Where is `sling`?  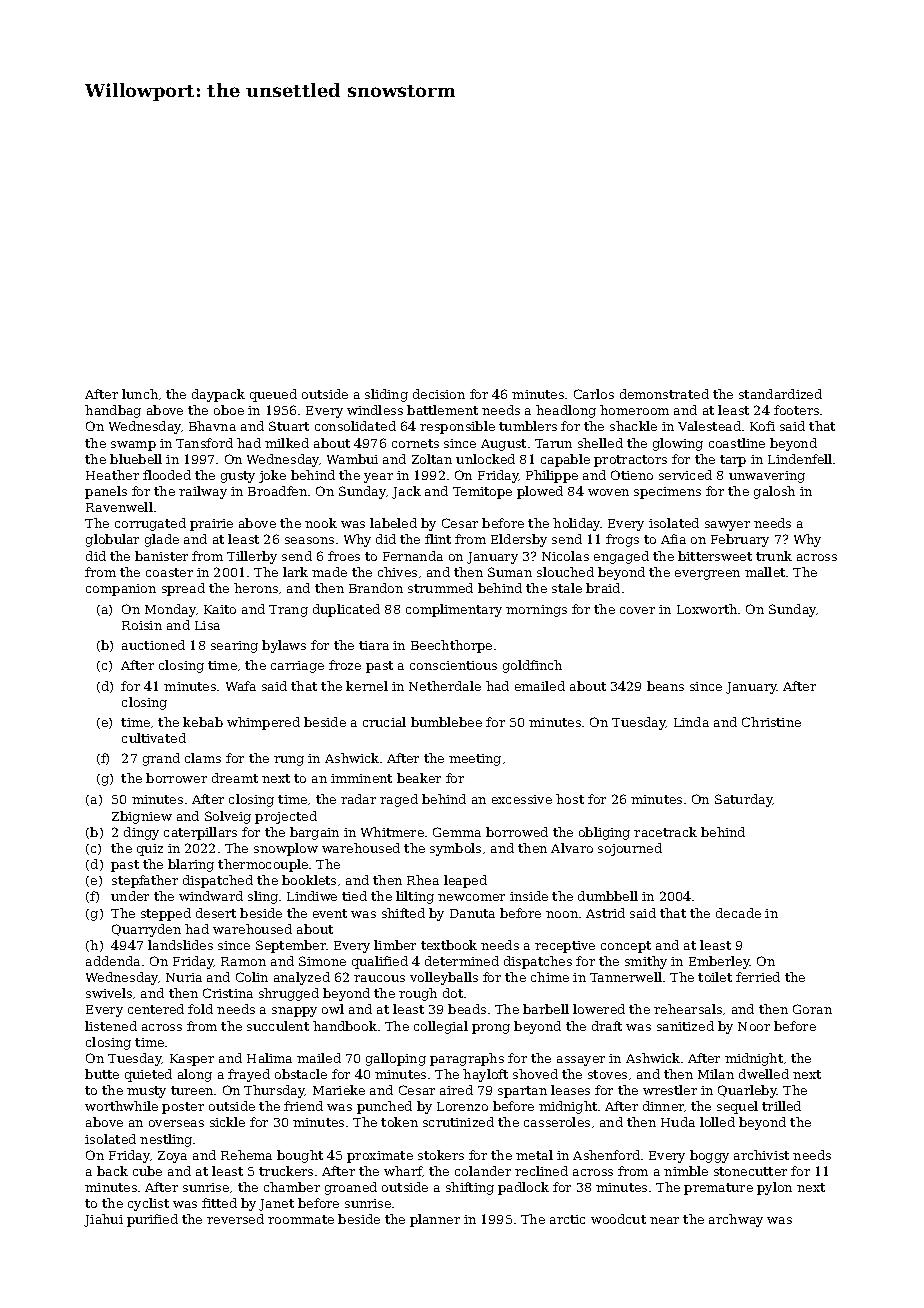
sling is located at coordinates (263, 897).
